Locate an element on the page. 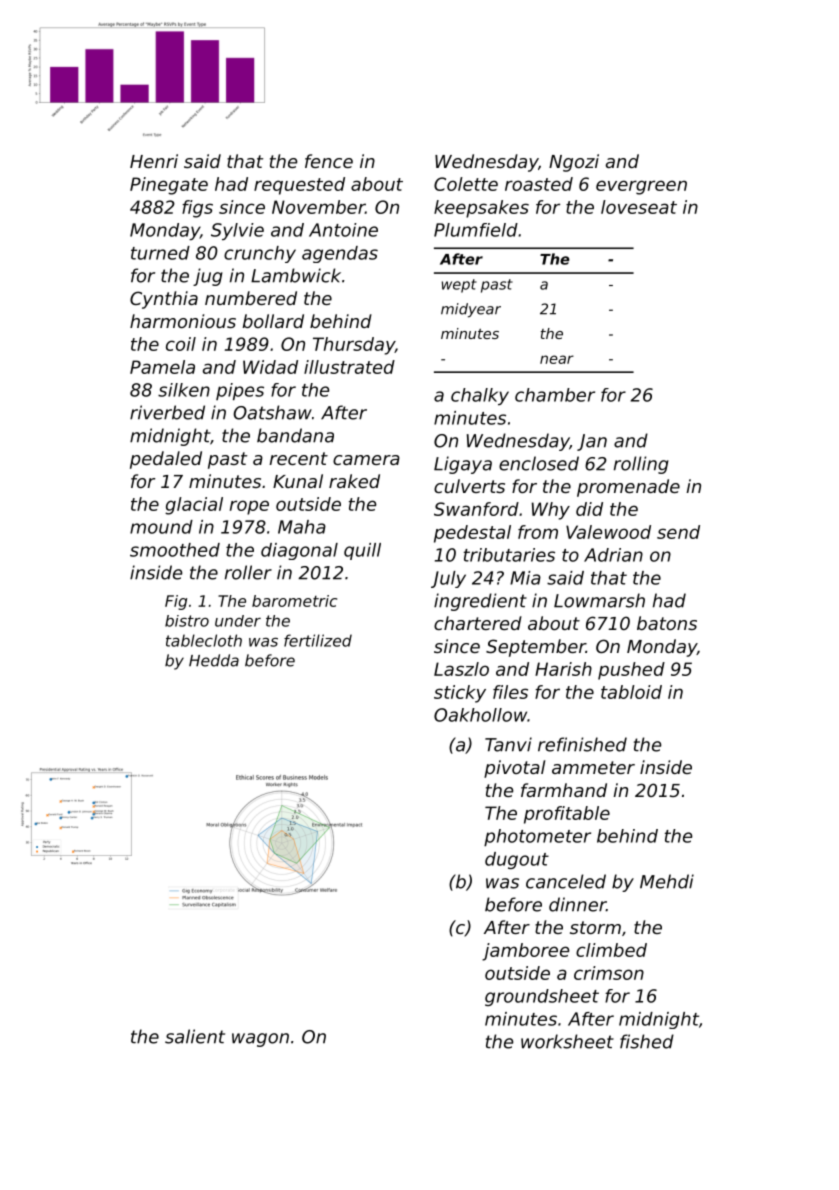 The width and height of the document is (839, 1190). Valewood is located at coordinates (608, 532).
